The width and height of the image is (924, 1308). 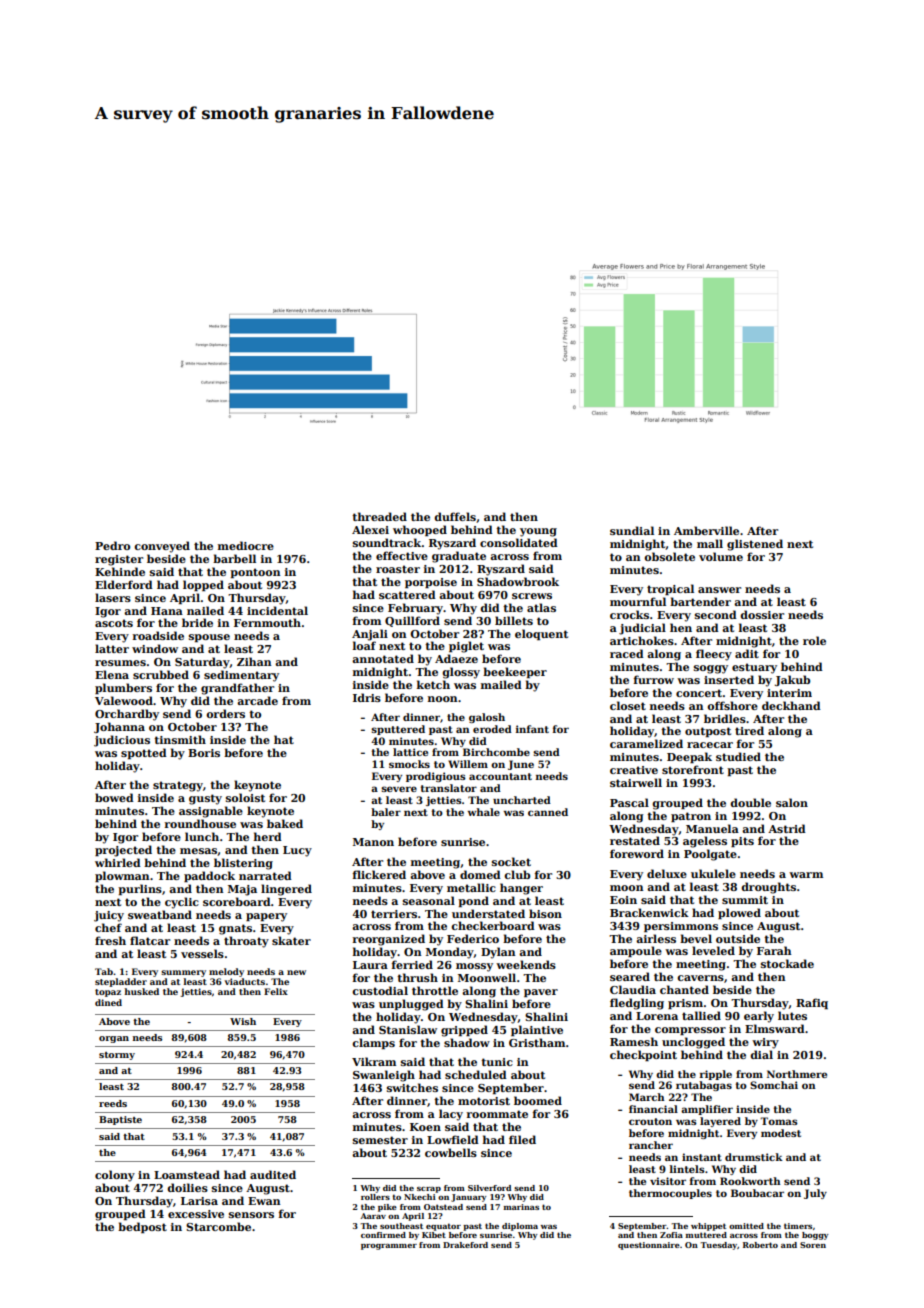 What do you see at coordinates (532, 596) in the image?
I see `screws` at bounding box center [532, 596].
